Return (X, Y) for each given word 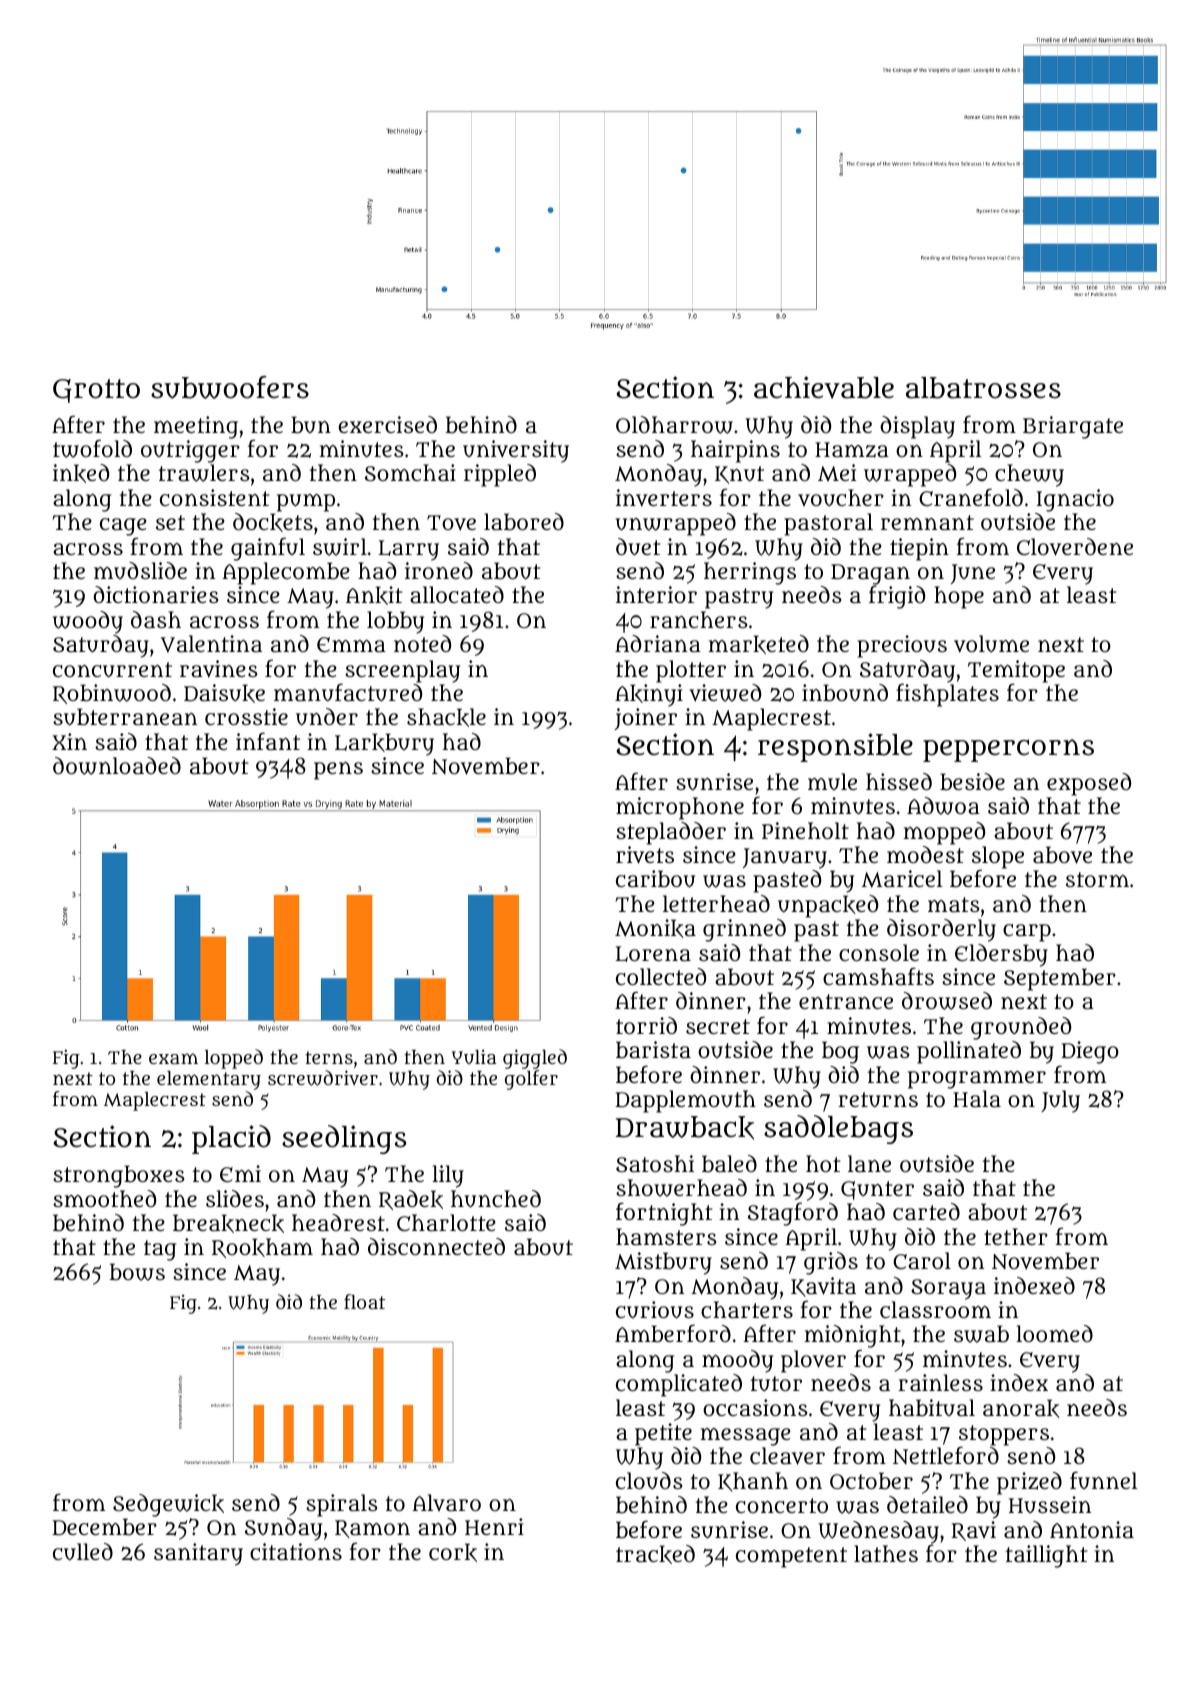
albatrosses (983, 388)
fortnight (664, 1214)
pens (338, 771)
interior (656, 594)
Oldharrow (674, 425)
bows (137, 1272)
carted (926, 1211)
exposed (1089, 784)
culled (83, 1552)
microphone (680, 808)
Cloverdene (1075, 547)
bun (311, 425)
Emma (351, 644)
